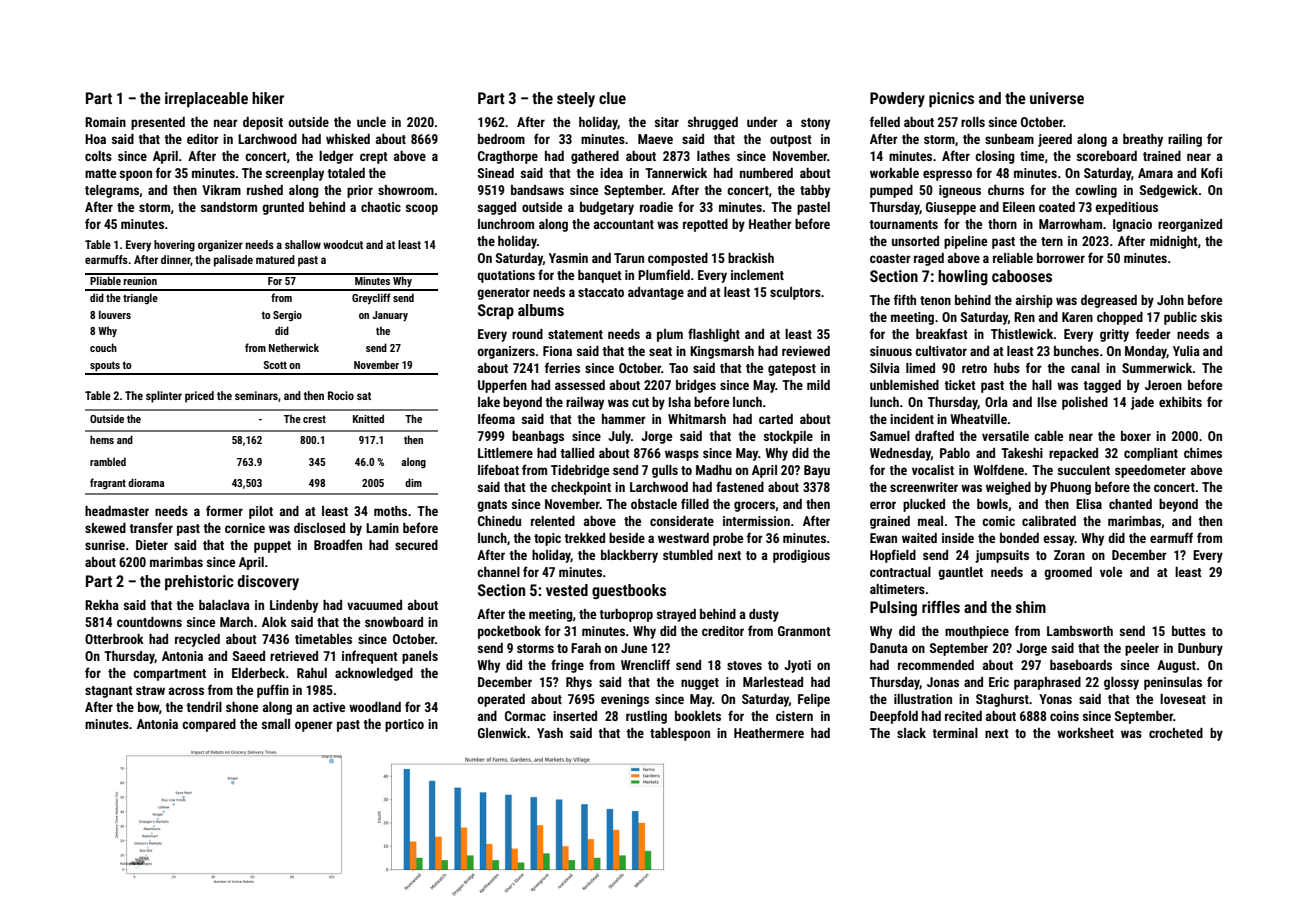 The width and height of the screenshot is (1308, 924). What do you see at coordinates (1047, 402) in the screenshot?
I see `Ilse` at bounding box center [1047, 402].
